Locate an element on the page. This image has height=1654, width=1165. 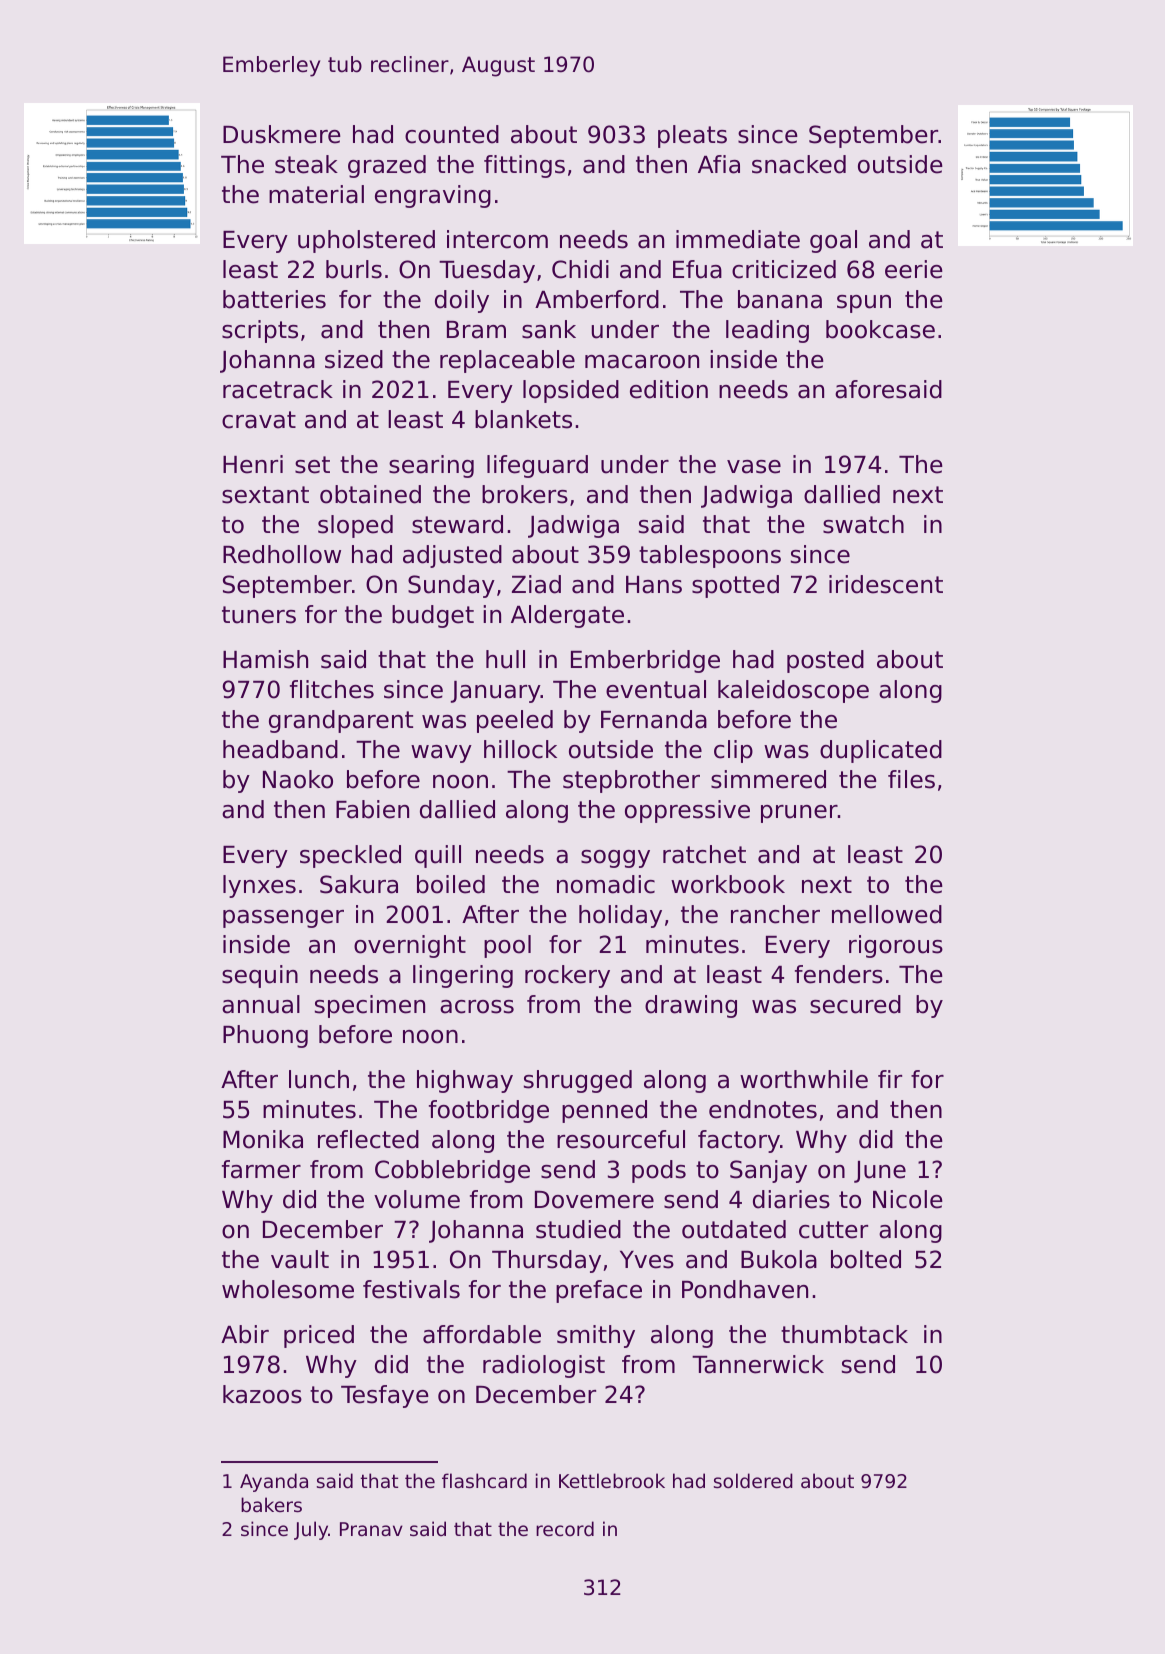
radiologist is located at coordinates (544, 1366).
